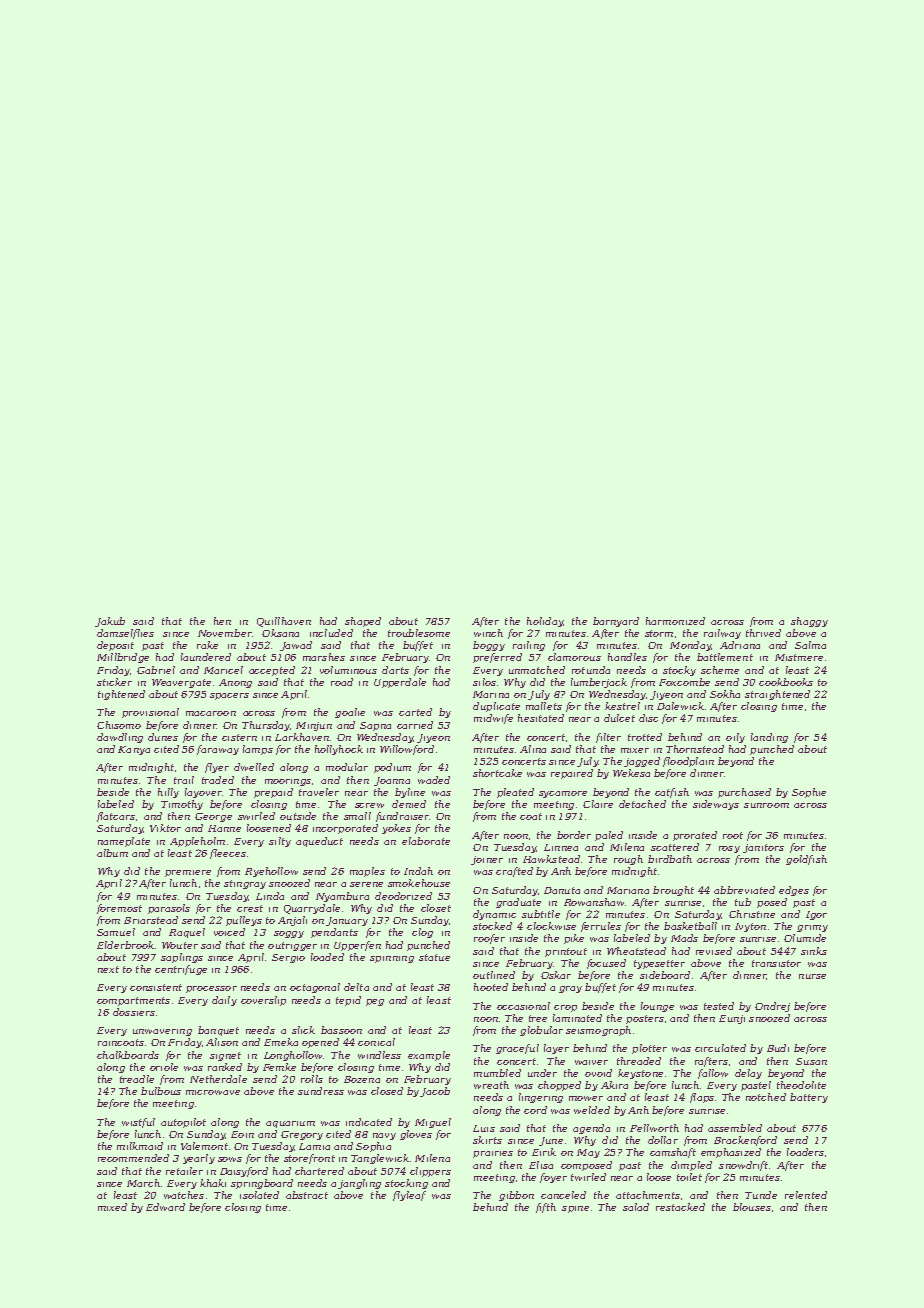  Describe the element at coordinates (119, 725) in the screenshot. I see `Chisomo` at that location.
